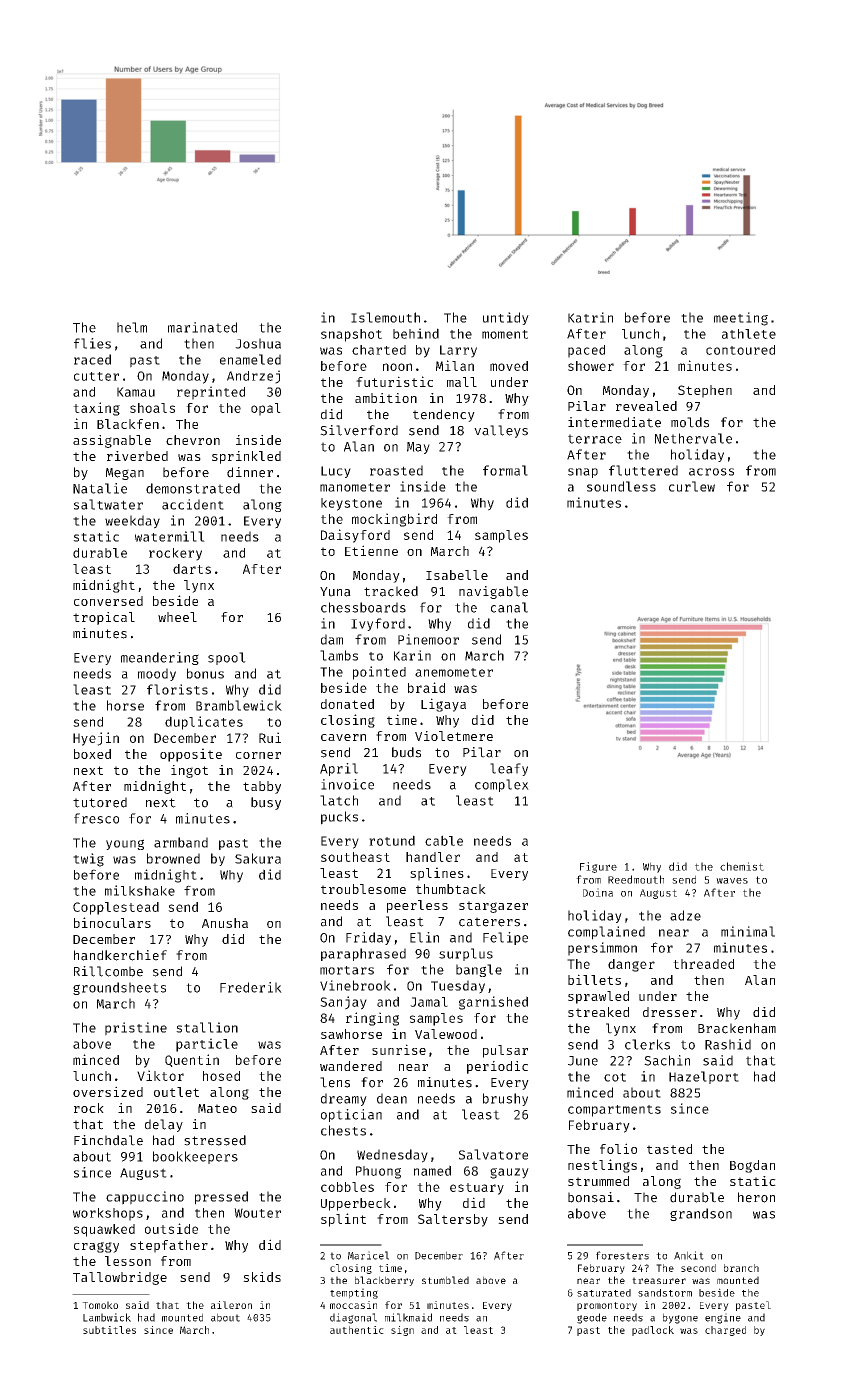  Describe the element at coordinates (231, 1305) in the screenshot. I see `aileron` at that location.
